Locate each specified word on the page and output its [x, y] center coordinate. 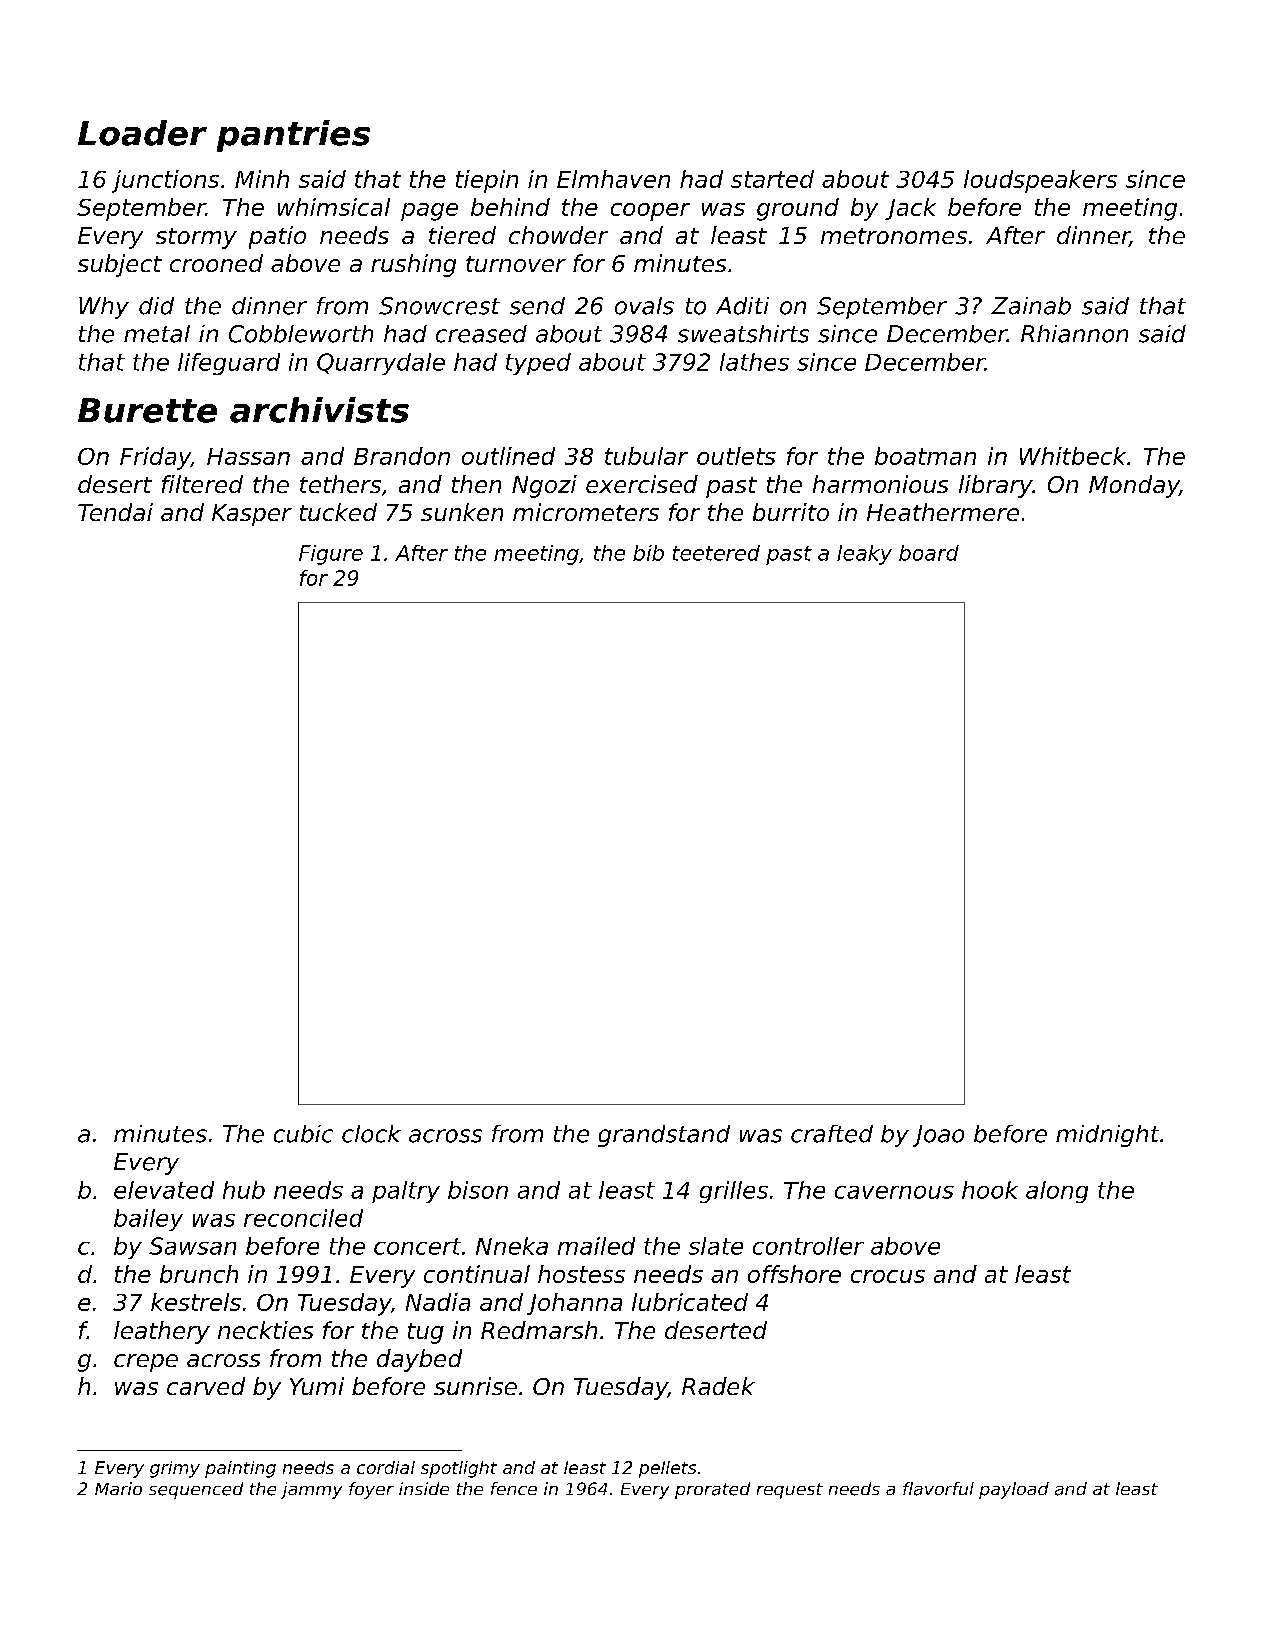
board [929, 553]
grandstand [664, 1136]
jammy [311, 1490]
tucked [338, 512]
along [1057, 1192]
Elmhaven [613, 179]
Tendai [115, 512]
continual [477, 1274]
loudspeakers [1040, 181]
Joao [938, 1136]
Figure [331, 555]
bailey [148, 1220]
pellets [667, 1469]
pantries [293, 136]
